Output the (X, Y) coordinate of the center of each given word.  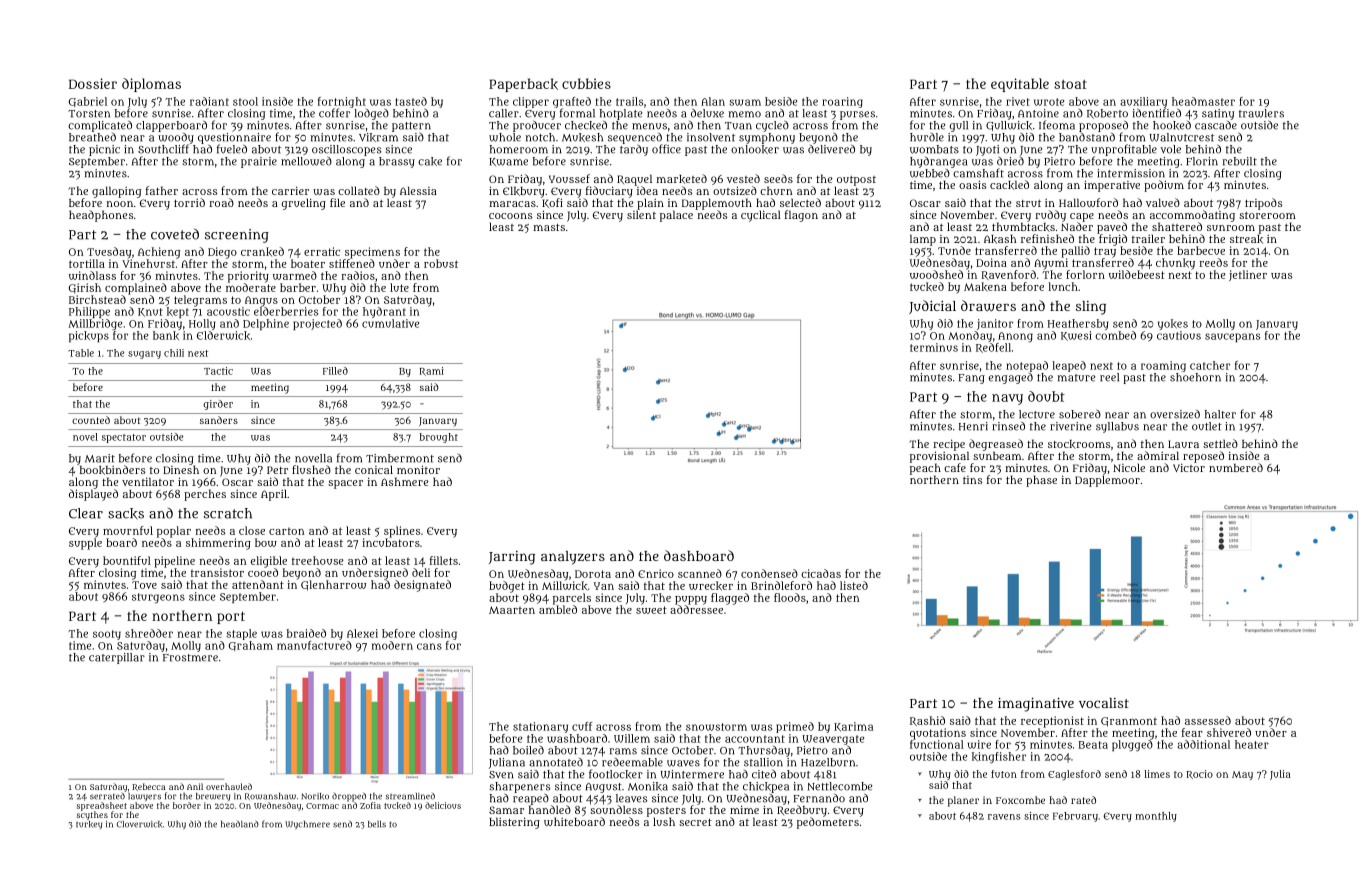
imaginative (1036, 704)
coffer (334, 113)
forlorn (1085, 274)
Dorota (593, 574)
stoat (1070, 84)
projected (317, 324)
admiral (1158, 455)
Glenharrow (333, 585)
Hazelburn (828, 762)
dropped (349, 797)
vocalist (1104, 703)
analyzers (573, 558)
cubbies (586, 83)
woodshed (936, 274)
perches (205, 495)
